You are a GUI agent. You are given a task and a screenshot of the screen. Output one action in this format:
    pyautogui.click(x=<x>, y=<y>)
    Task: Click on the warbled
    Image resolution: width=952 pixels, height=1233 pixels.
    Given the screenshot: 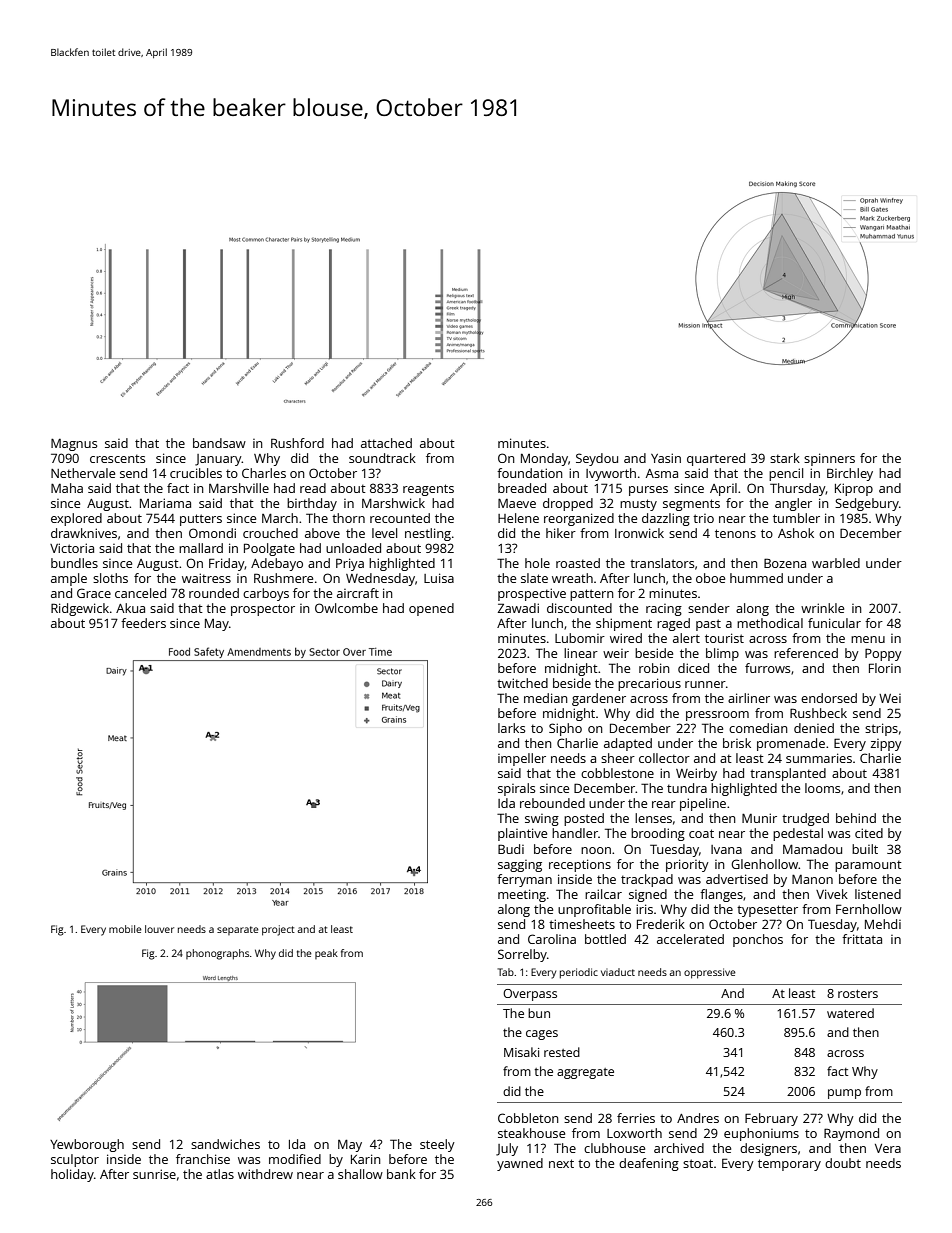 What is the action you would take?
    pyautogui.click(x=836, y=563)
